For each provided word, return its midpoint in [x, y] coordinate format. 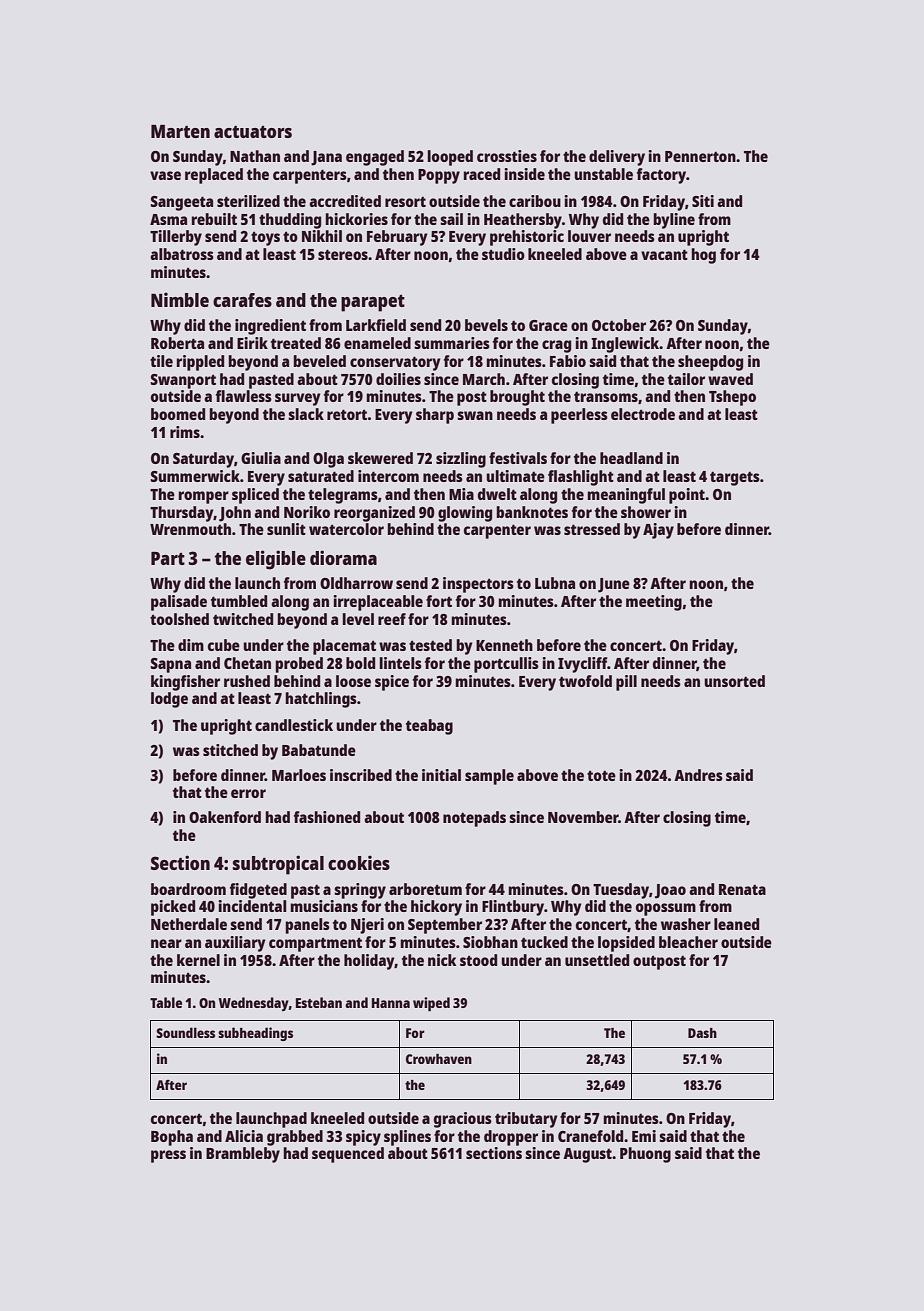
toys [265, 239]
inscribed [361, 775]
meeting [654, 603]
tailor [686, 379]
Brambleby [243, 1155]
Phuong [645, 1155]
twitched [243, 619]
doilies [398, 379]
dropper [511, 1138]
